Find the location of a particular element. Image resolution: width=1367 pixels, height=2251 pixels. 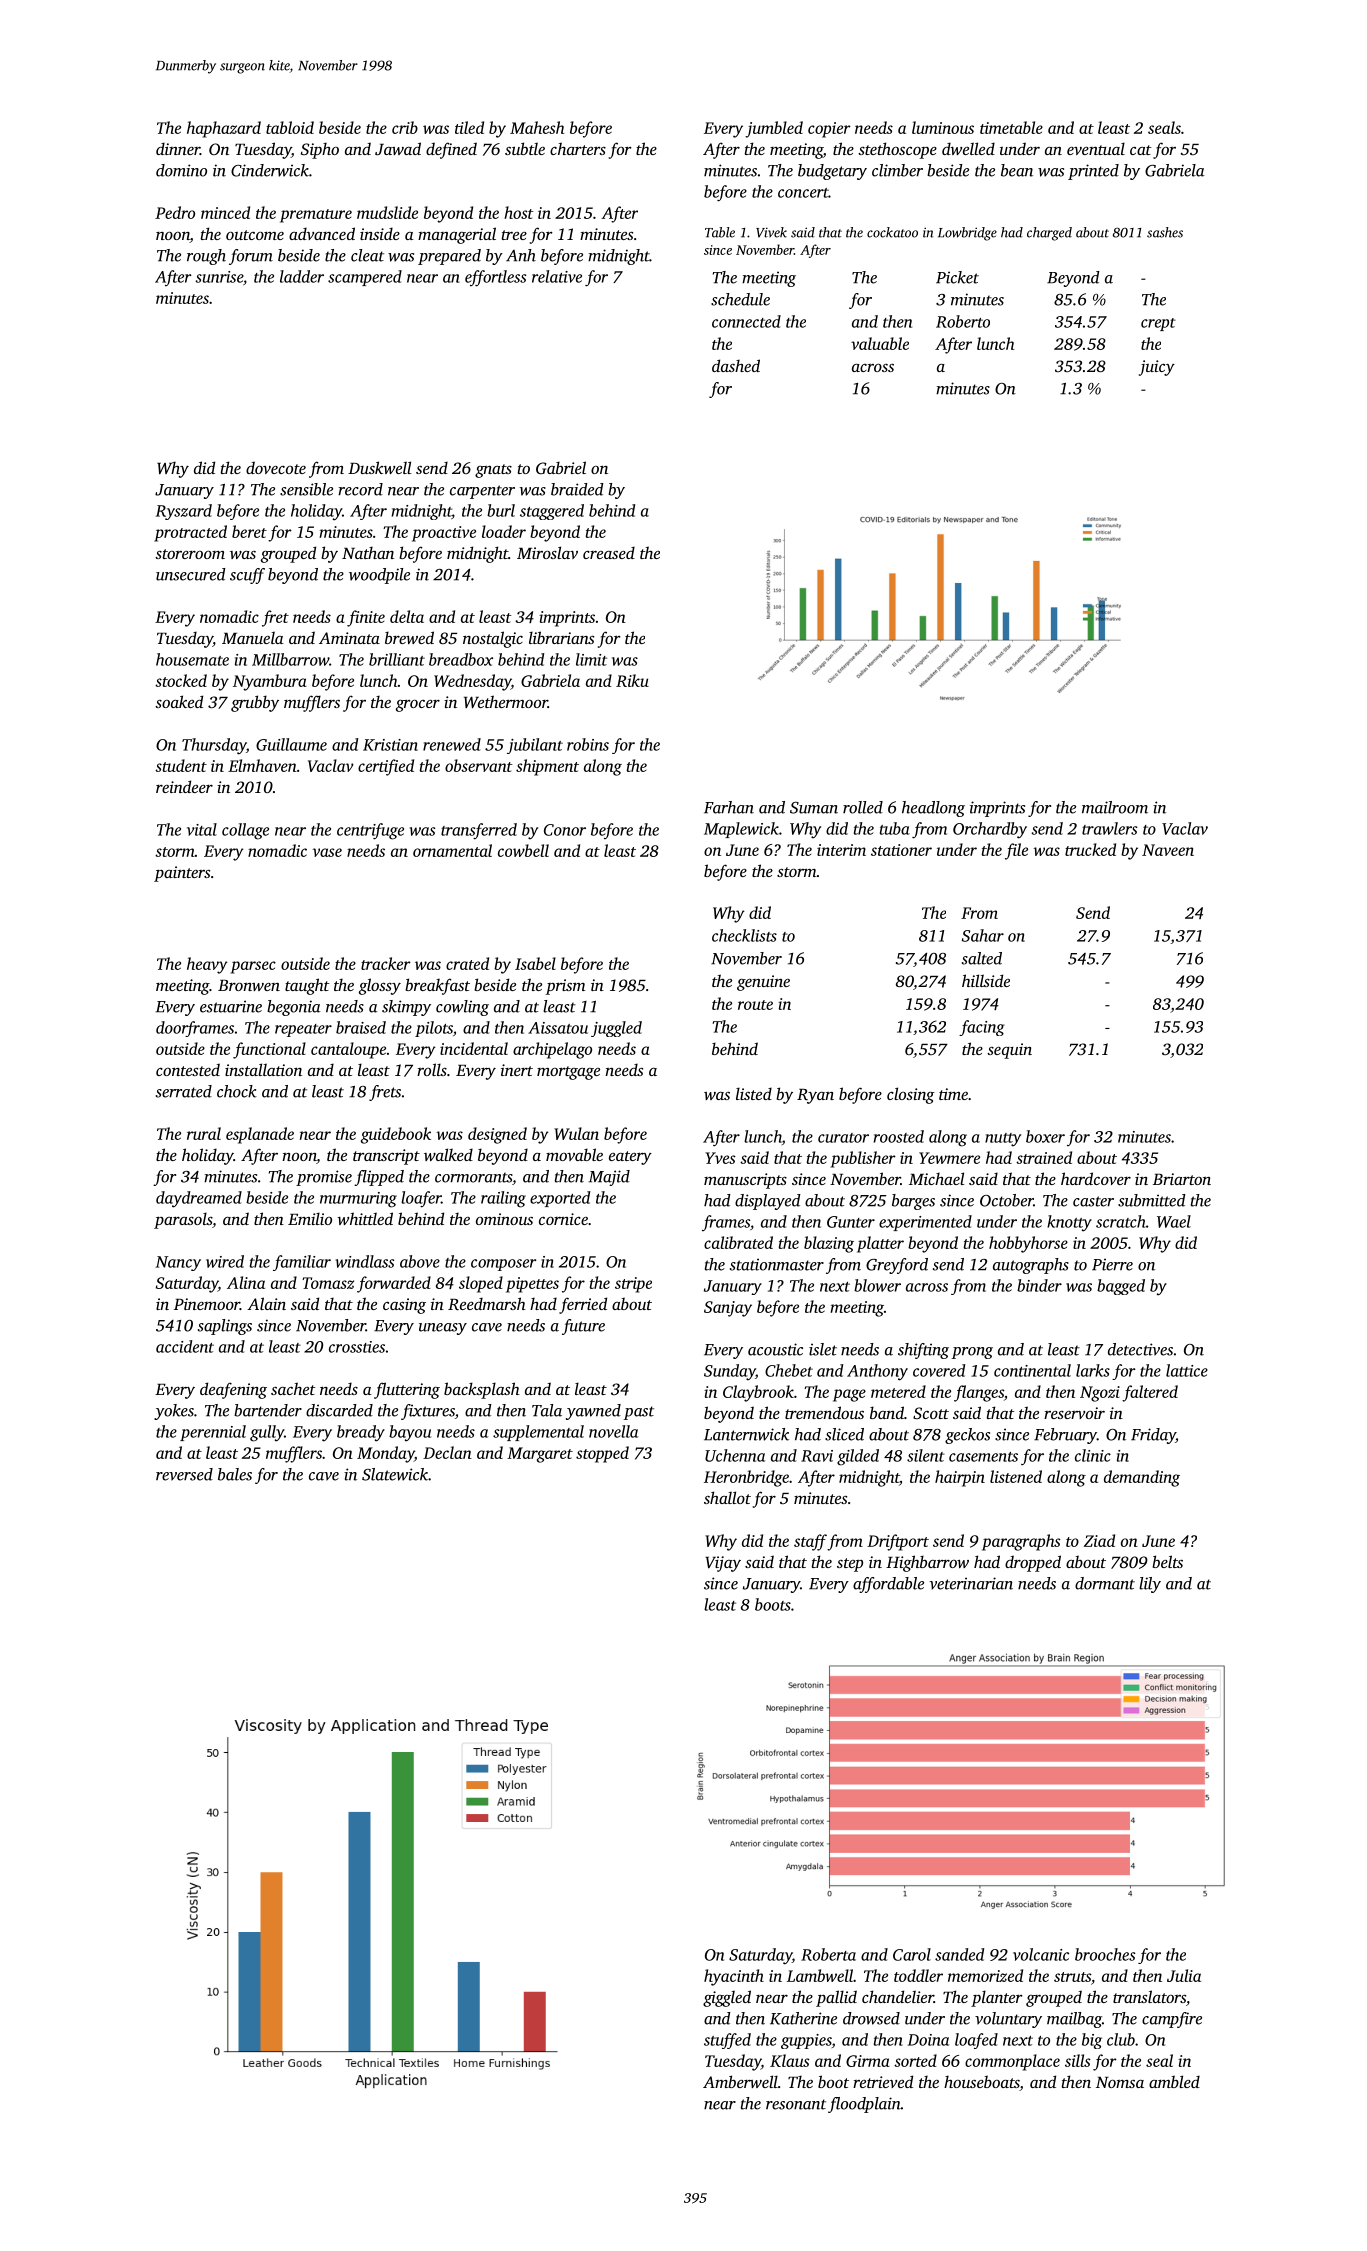

Slatewick is located at coordinates (395, 1474).
